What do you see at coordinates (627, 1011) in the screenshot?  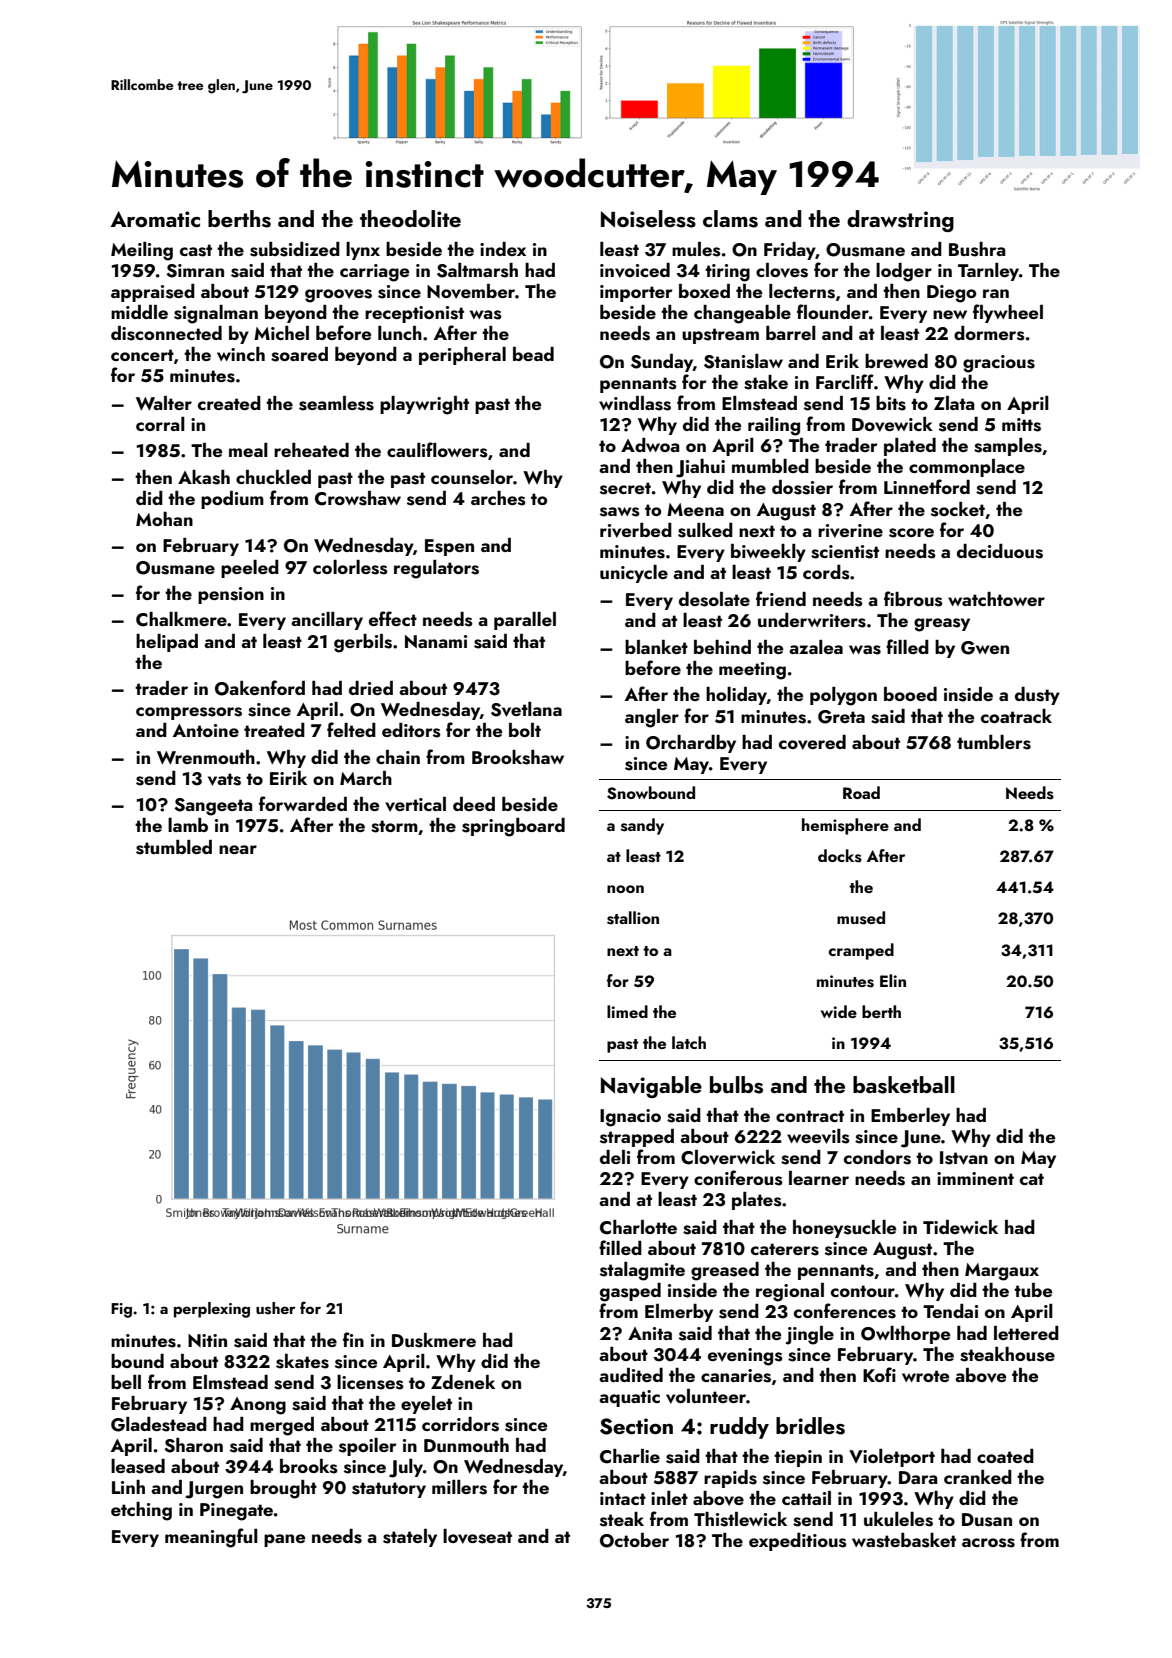 I see `limed` at bounding box center [627, 1011].
